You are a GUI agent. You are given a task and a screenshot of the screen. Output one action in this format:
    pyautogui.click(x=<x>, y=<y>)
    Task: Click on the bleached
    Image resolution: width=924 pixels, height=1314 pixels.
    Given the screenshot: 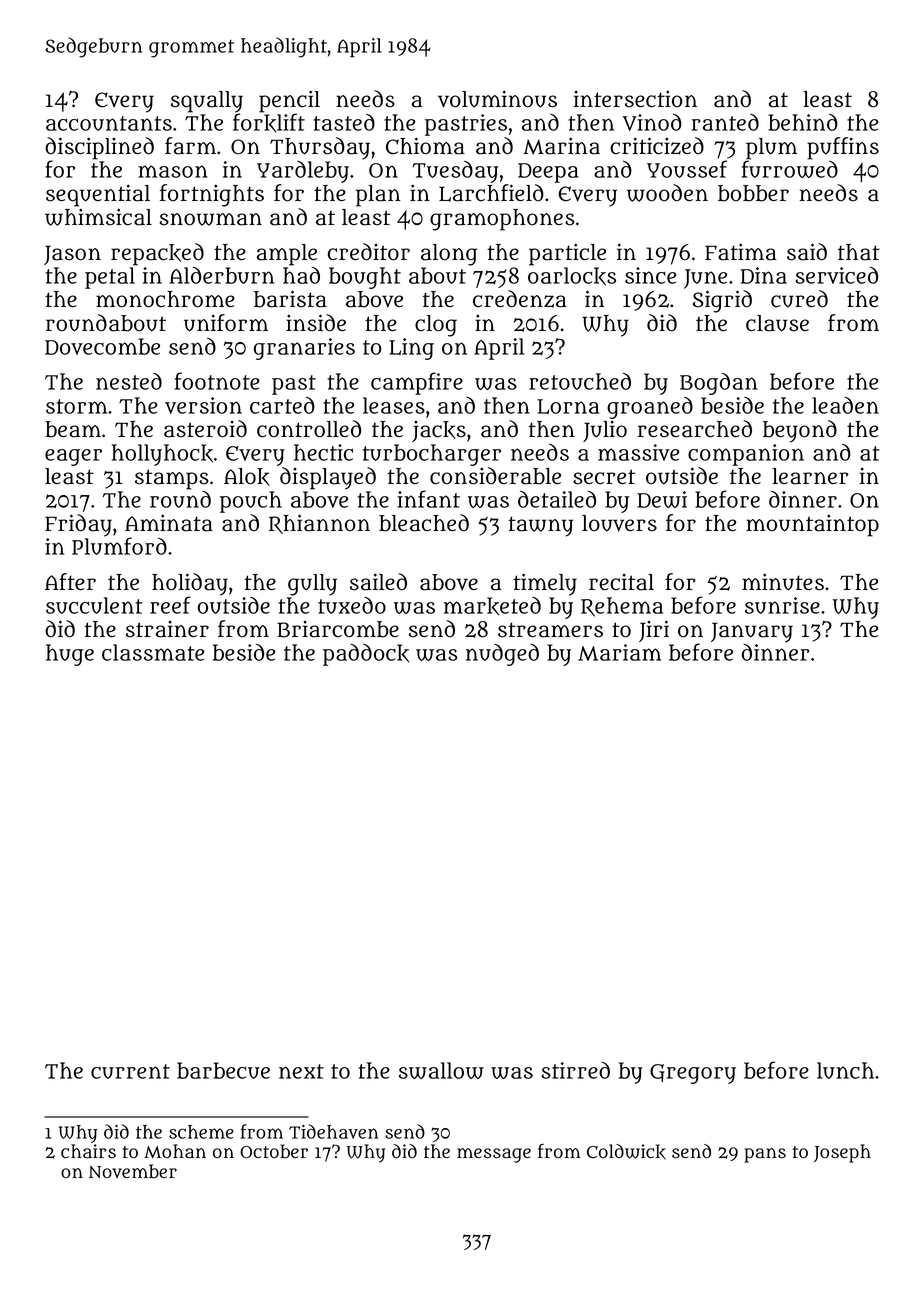 What is the action you would take?
    pyautogui.click(x=424, y=523)
